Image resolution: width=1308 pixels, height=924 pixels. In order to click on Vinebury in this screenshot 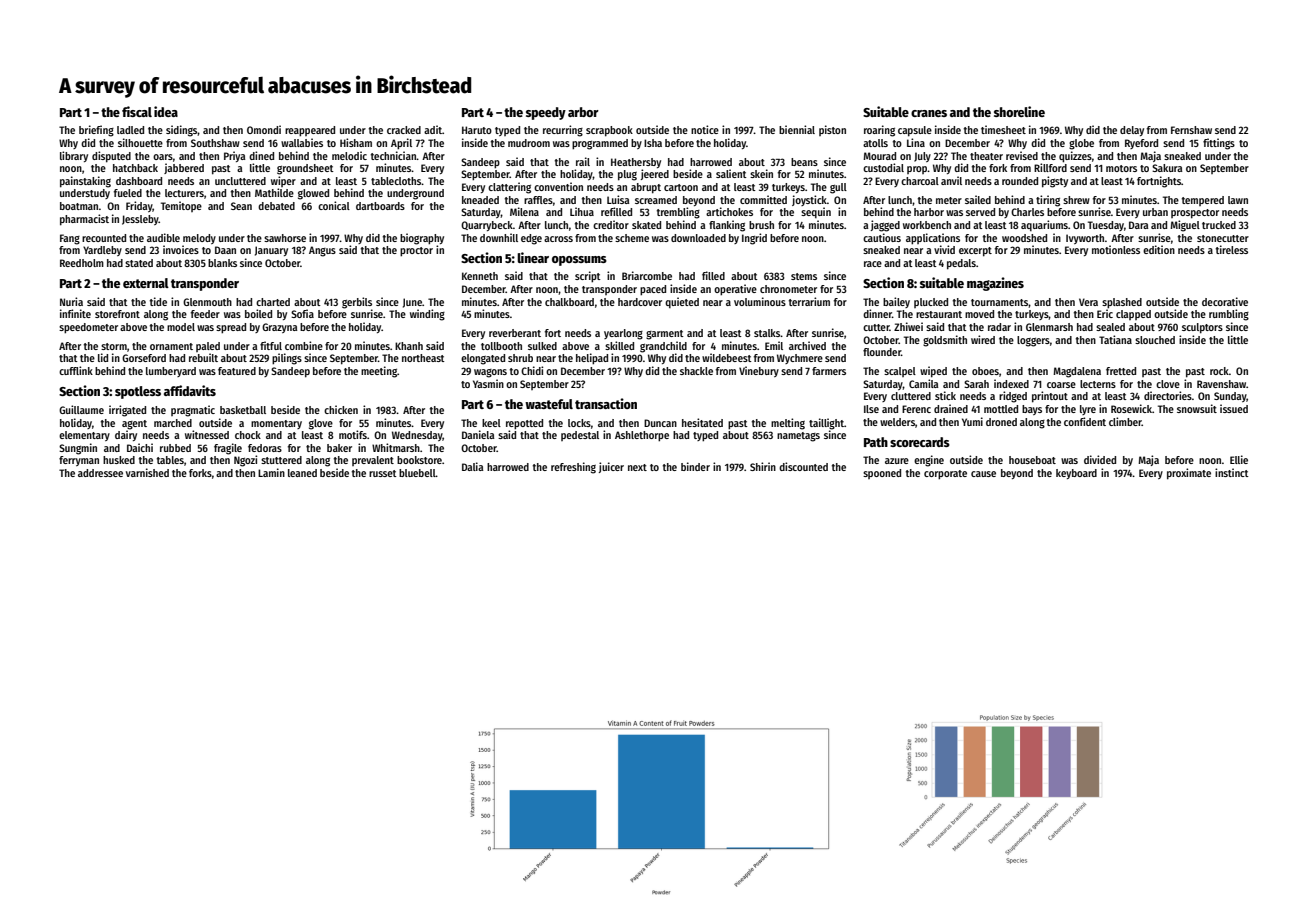, I will do `click(759, 371)`.
